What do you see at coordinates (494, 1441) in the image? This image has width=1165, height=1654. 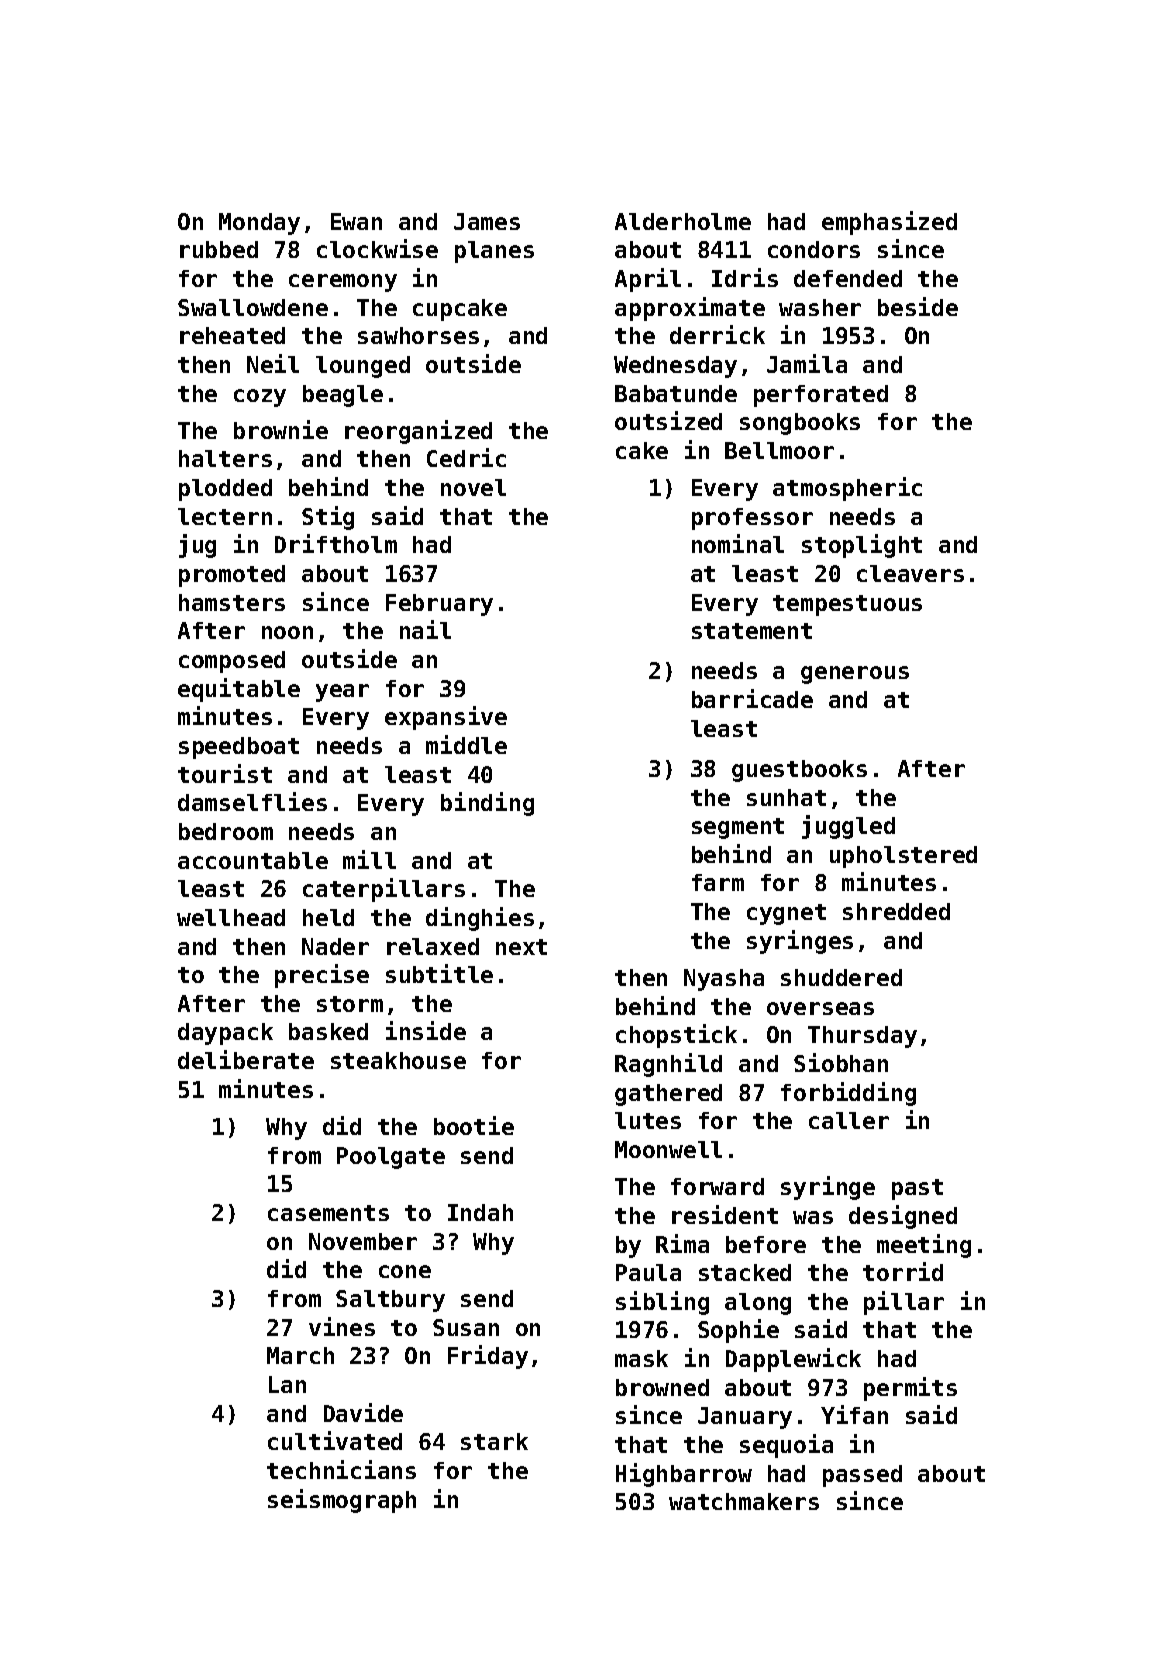 I see `stark` at bounding box center [494, 1441].
